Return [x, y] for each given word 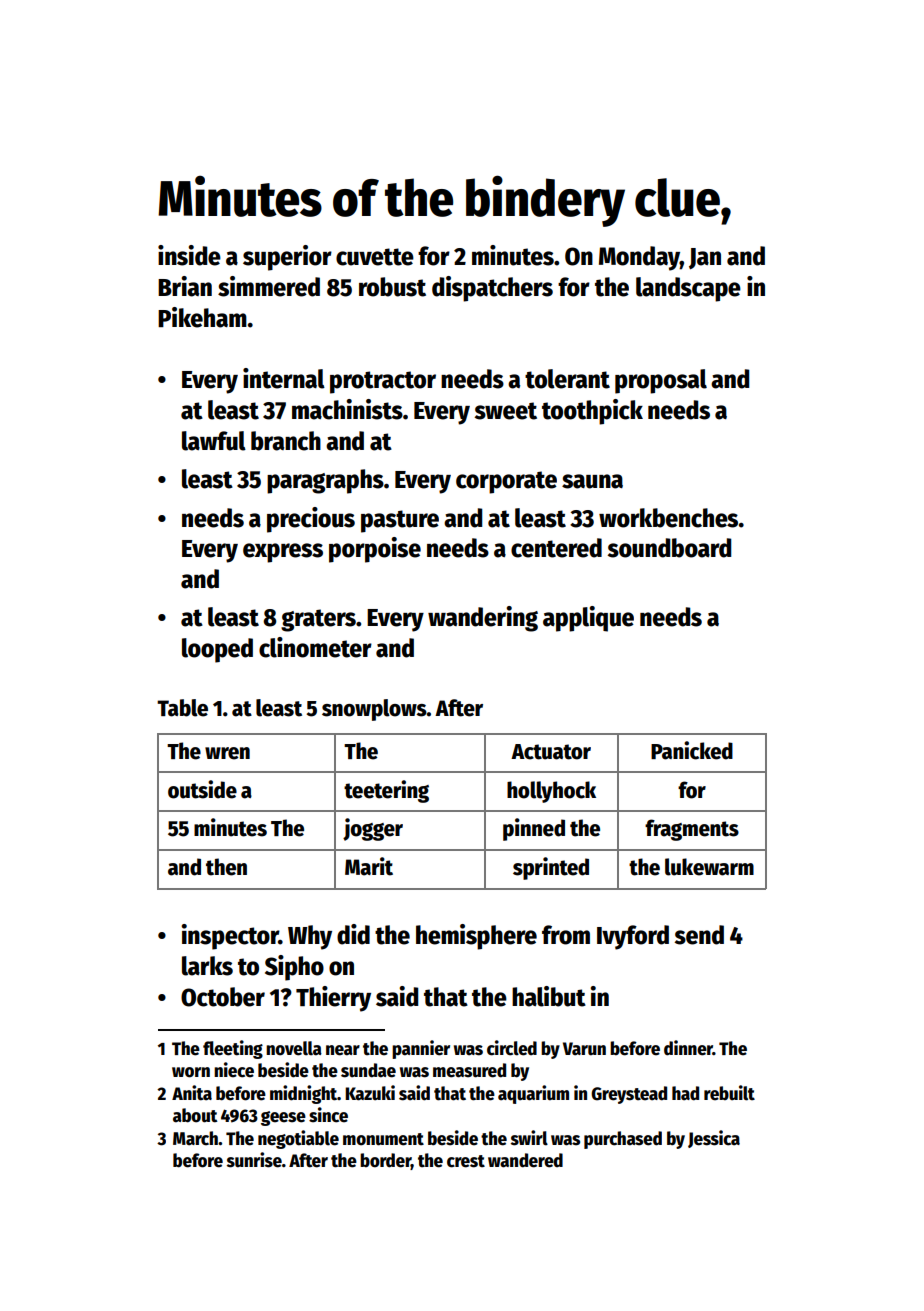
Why [310, 937]
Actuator [551, 752]
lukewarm [709, 867]
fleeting [233, 1049]
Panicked [692, 750]
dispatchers [492, 289]
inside [189, 255]
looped [217, 650]
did [353, 934]
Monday [639, 258]
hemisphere [476, 937]
